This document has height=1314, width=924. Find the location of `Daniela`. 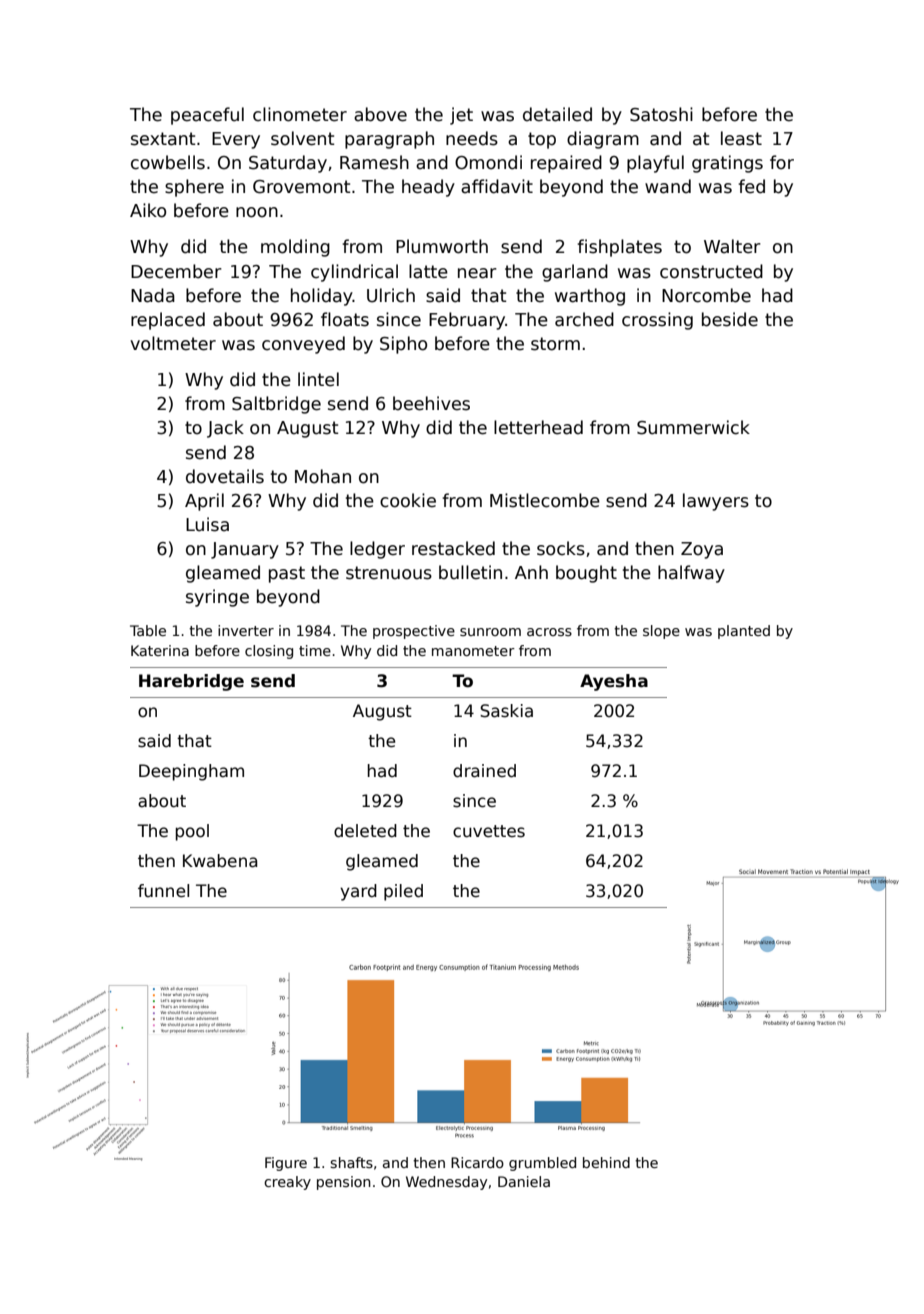

Daniela is located at coordinates (524, 1181).
